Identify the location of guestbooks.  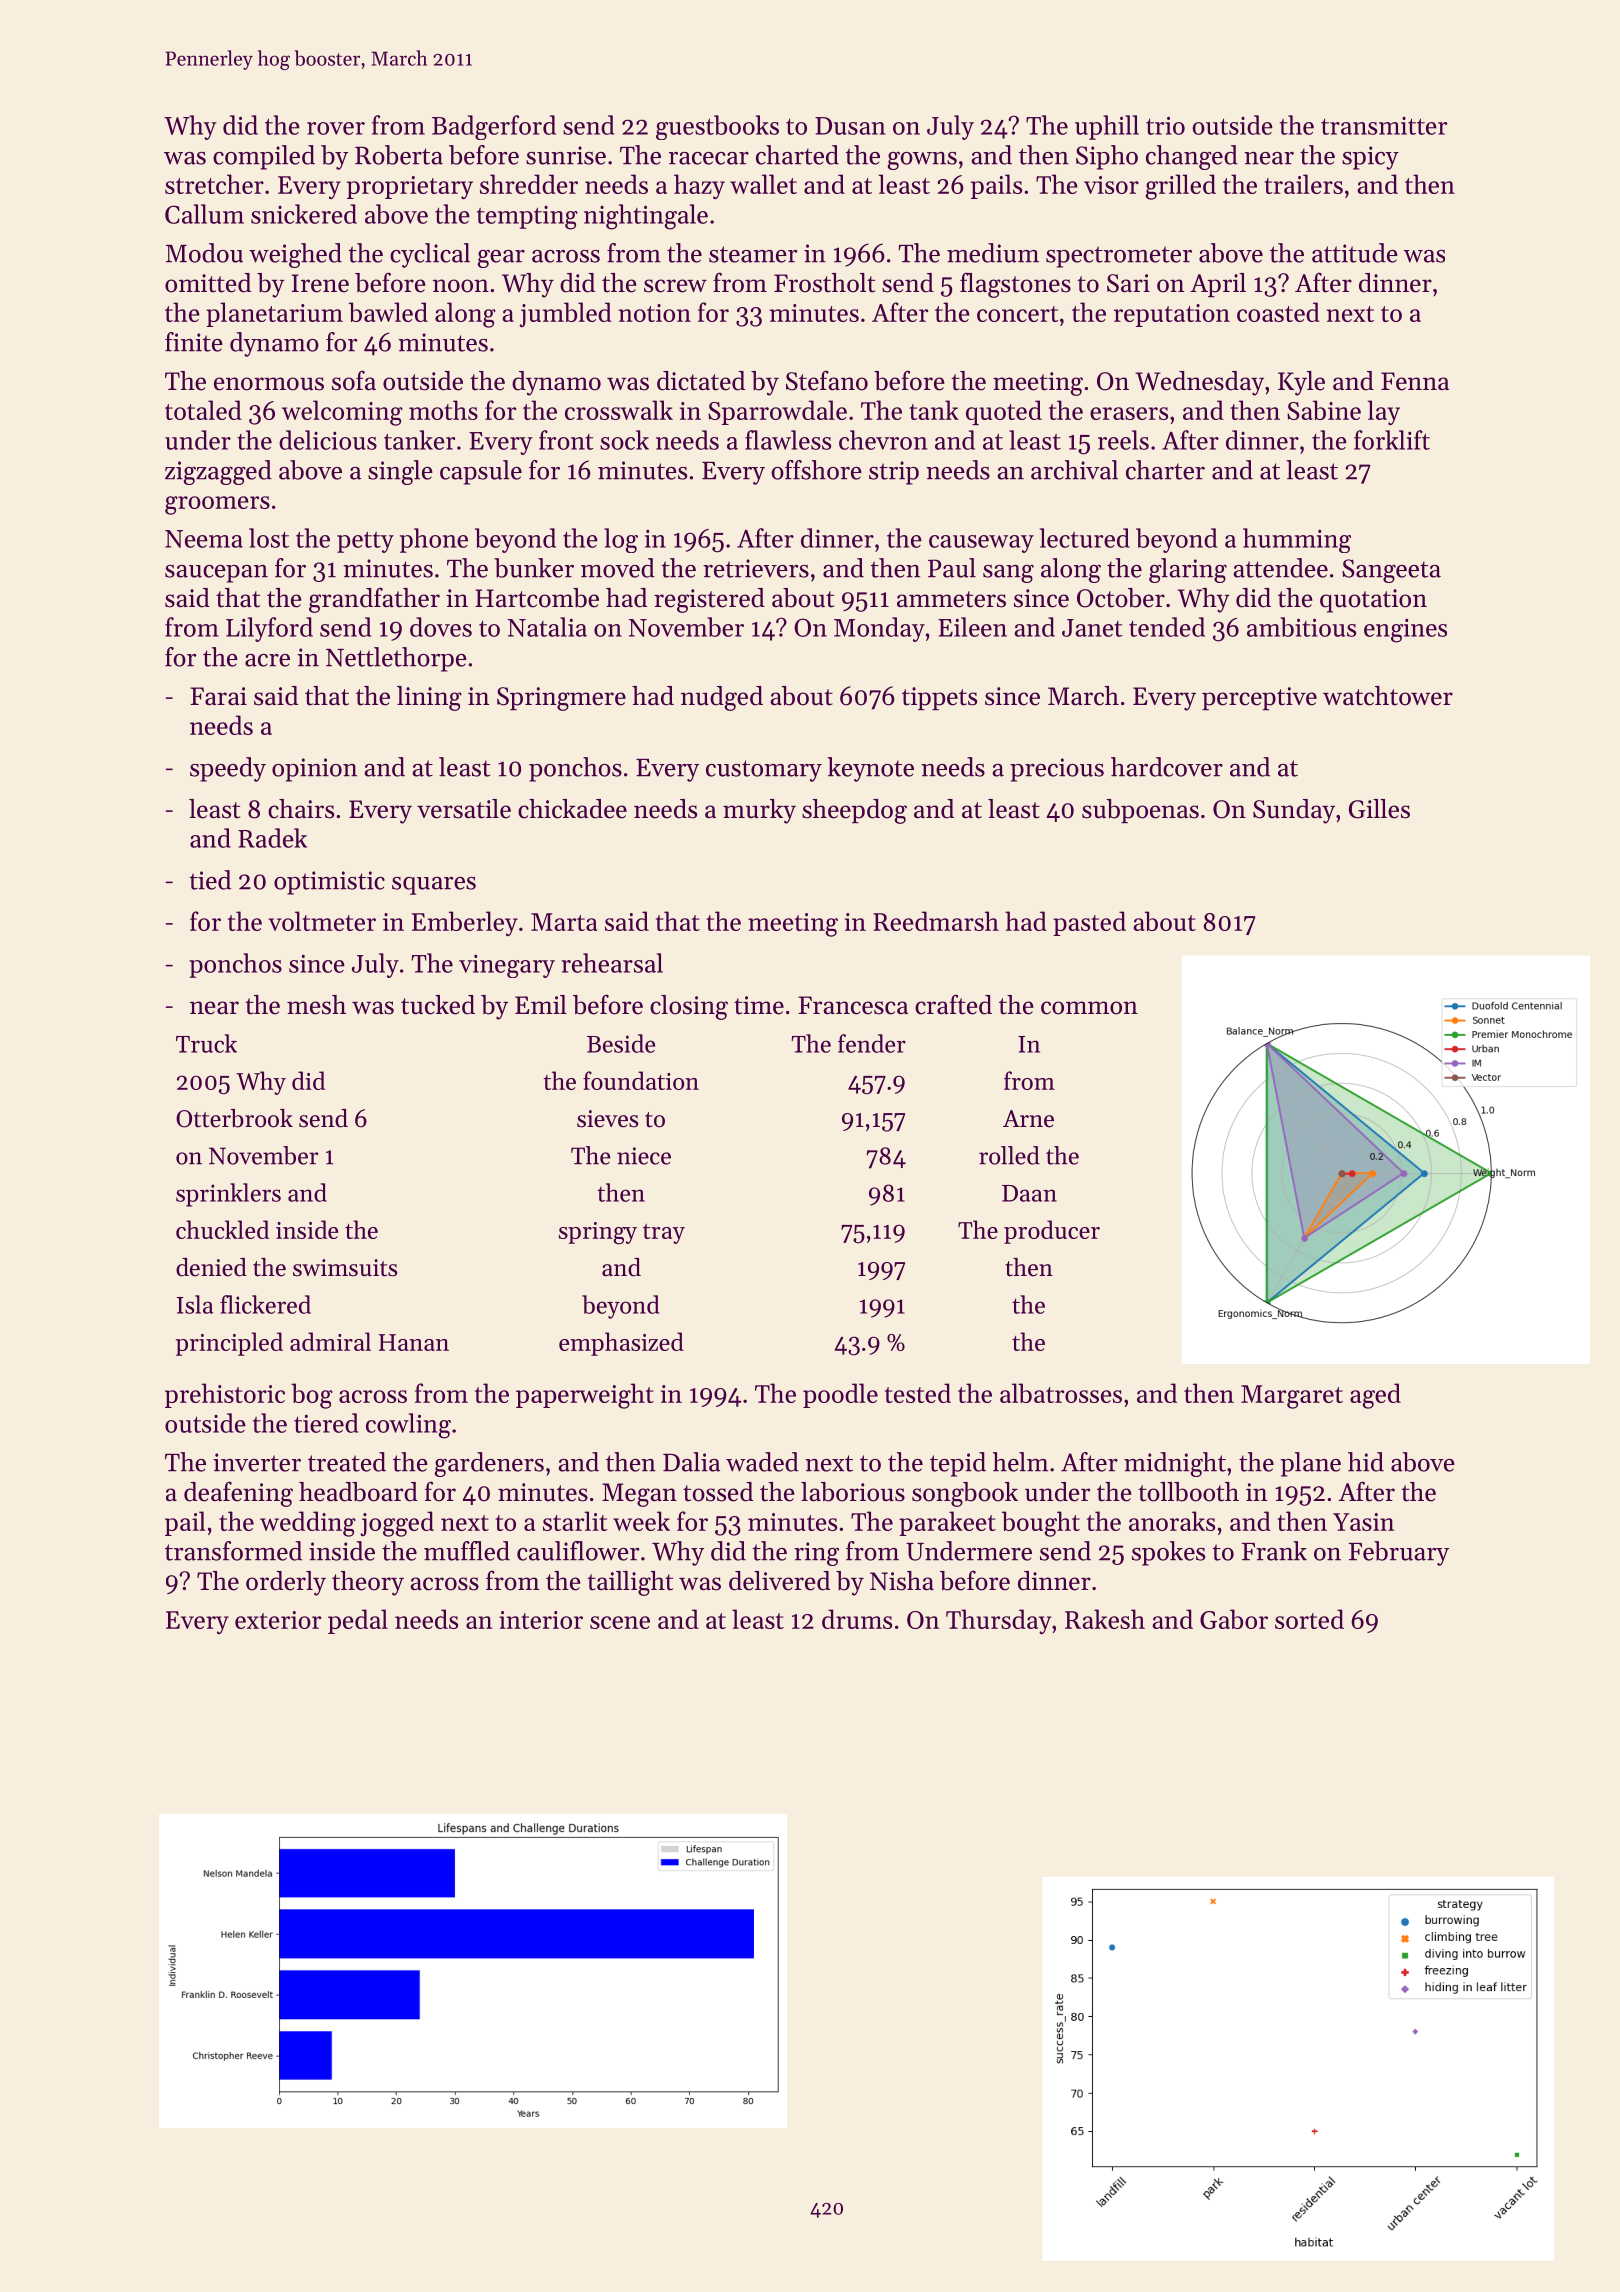
(717, 127).
